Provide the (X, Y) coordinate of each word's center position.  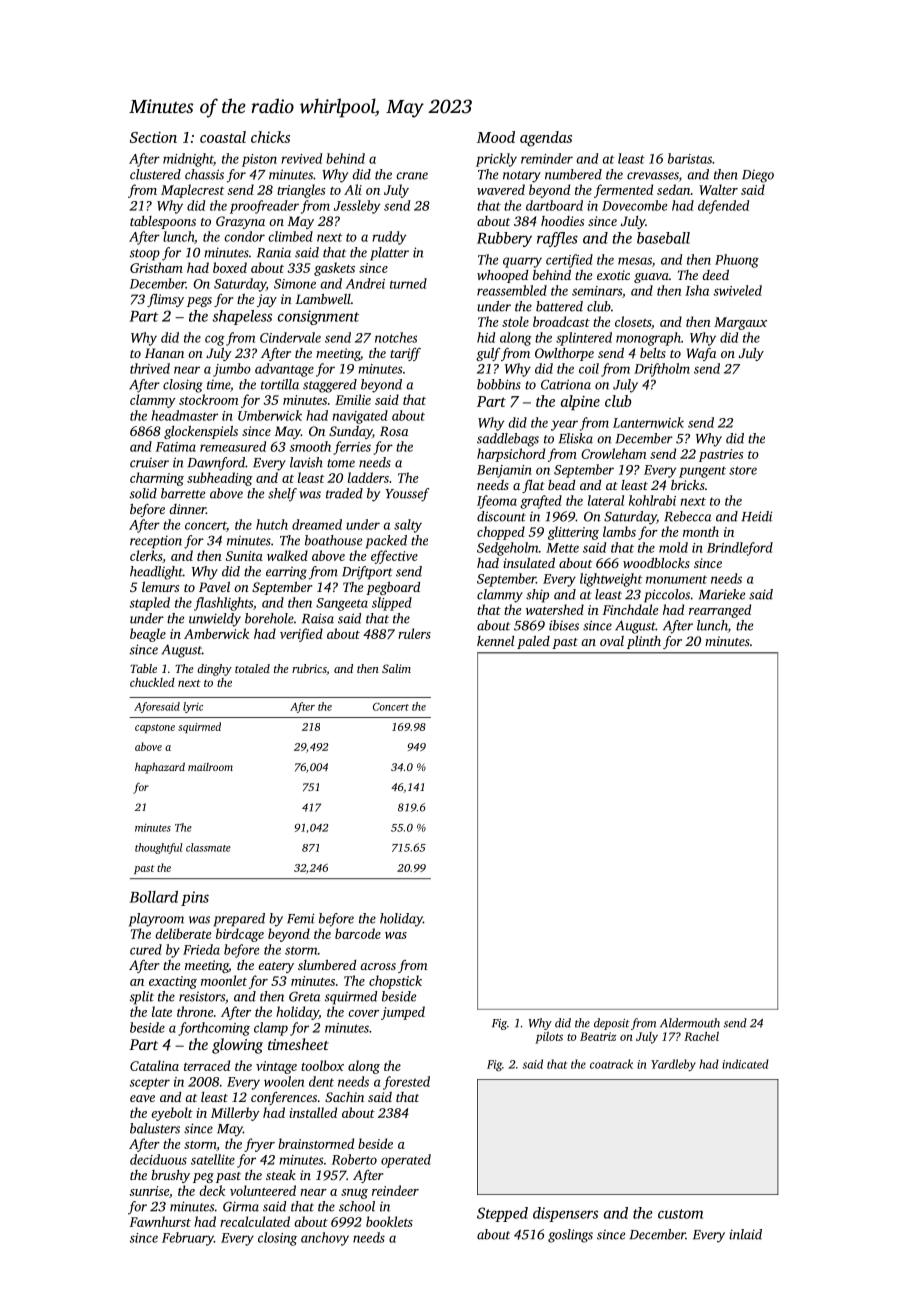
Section (153, 137)
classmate (208, 847)
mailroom (210, 767)
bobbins (499, 384)
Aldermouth (690, 1023)
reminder (547, 158)
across (378, 966)
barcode (358, 933)
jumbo (232, 370)
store (743, 470)
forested (406, 1083)
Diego (758, 176)
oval (612, 641)
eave (142, 1098)
